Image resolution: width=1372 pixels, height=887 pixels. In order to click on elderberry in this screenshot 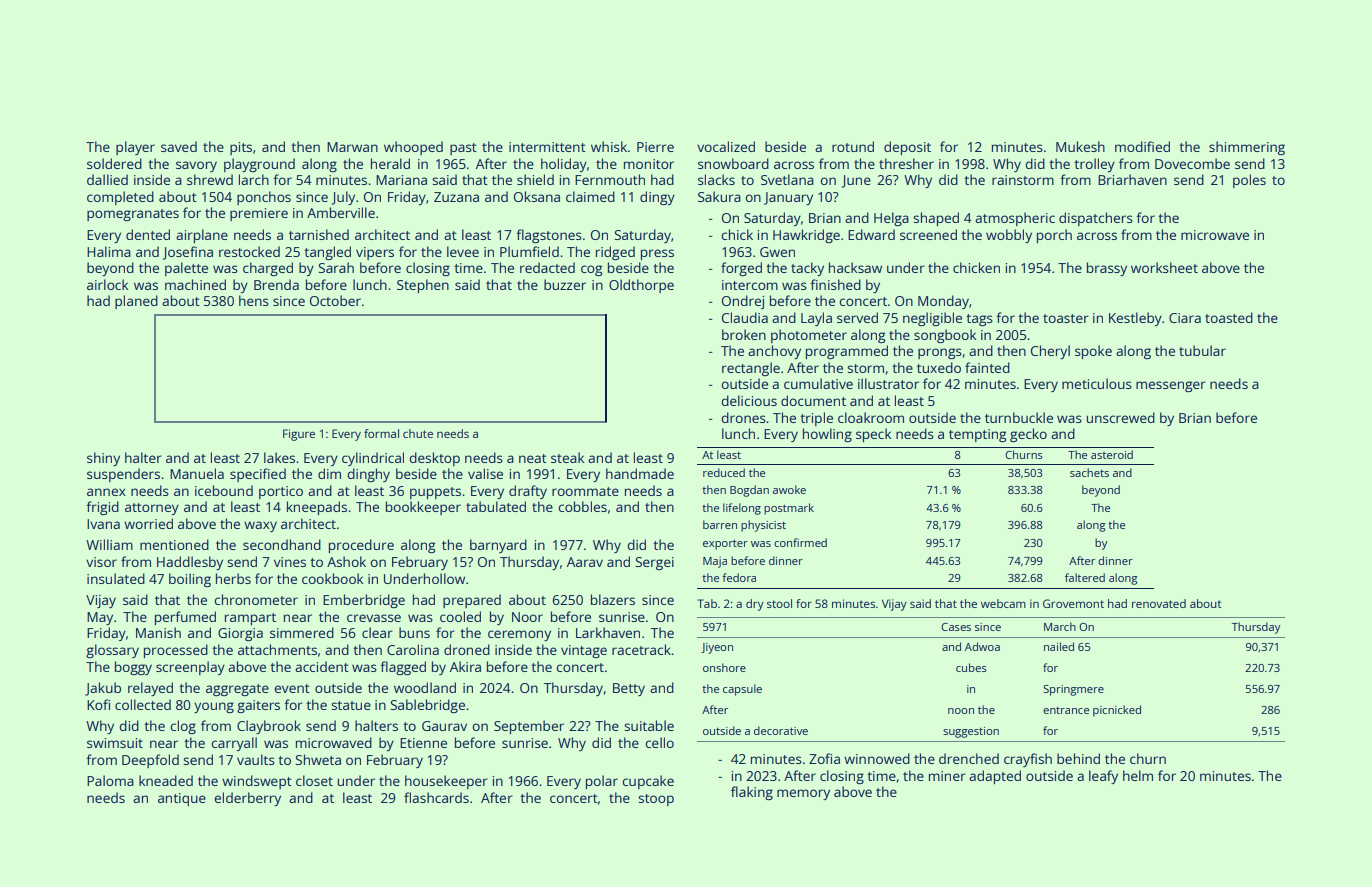, I will do `click(248, 799)`.
